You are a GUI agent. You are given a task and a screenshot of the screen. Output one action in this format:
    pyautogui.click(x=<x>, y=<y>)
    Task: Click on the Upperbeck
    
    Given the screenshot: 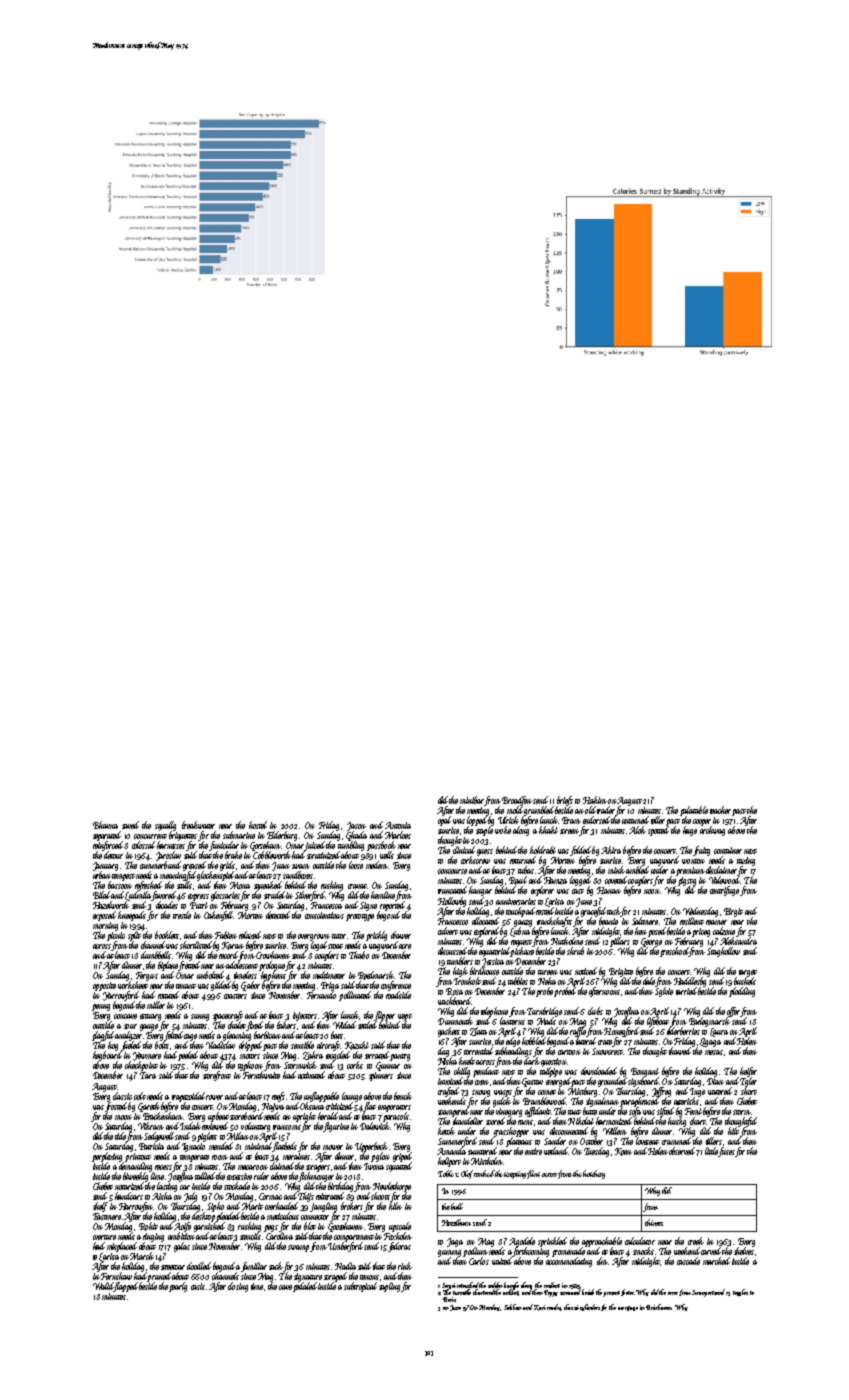 What is the action you would take?
    pyautogui.click(x=371, y=1147)
